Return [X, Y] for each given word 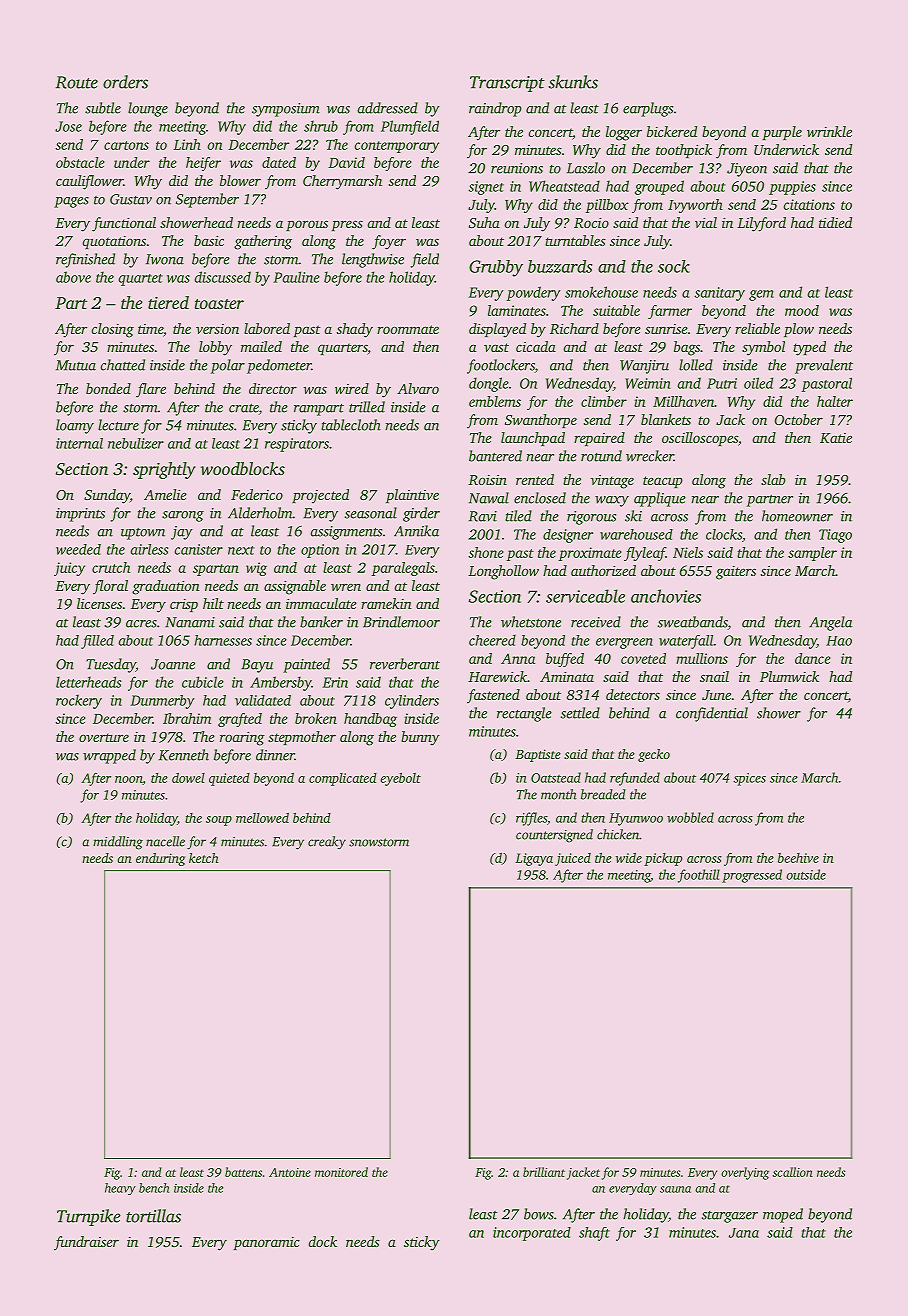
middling [118, 843]
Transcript [507, 84]
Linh [187, 144]
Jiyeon [747, 170]
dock [322, 1241]
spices [749, 779]
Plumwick [789, 676]
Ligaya [534, 859]
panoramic [267, 1243]
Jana [744, 1233]
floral [110, 587]
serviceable [585, 596]
